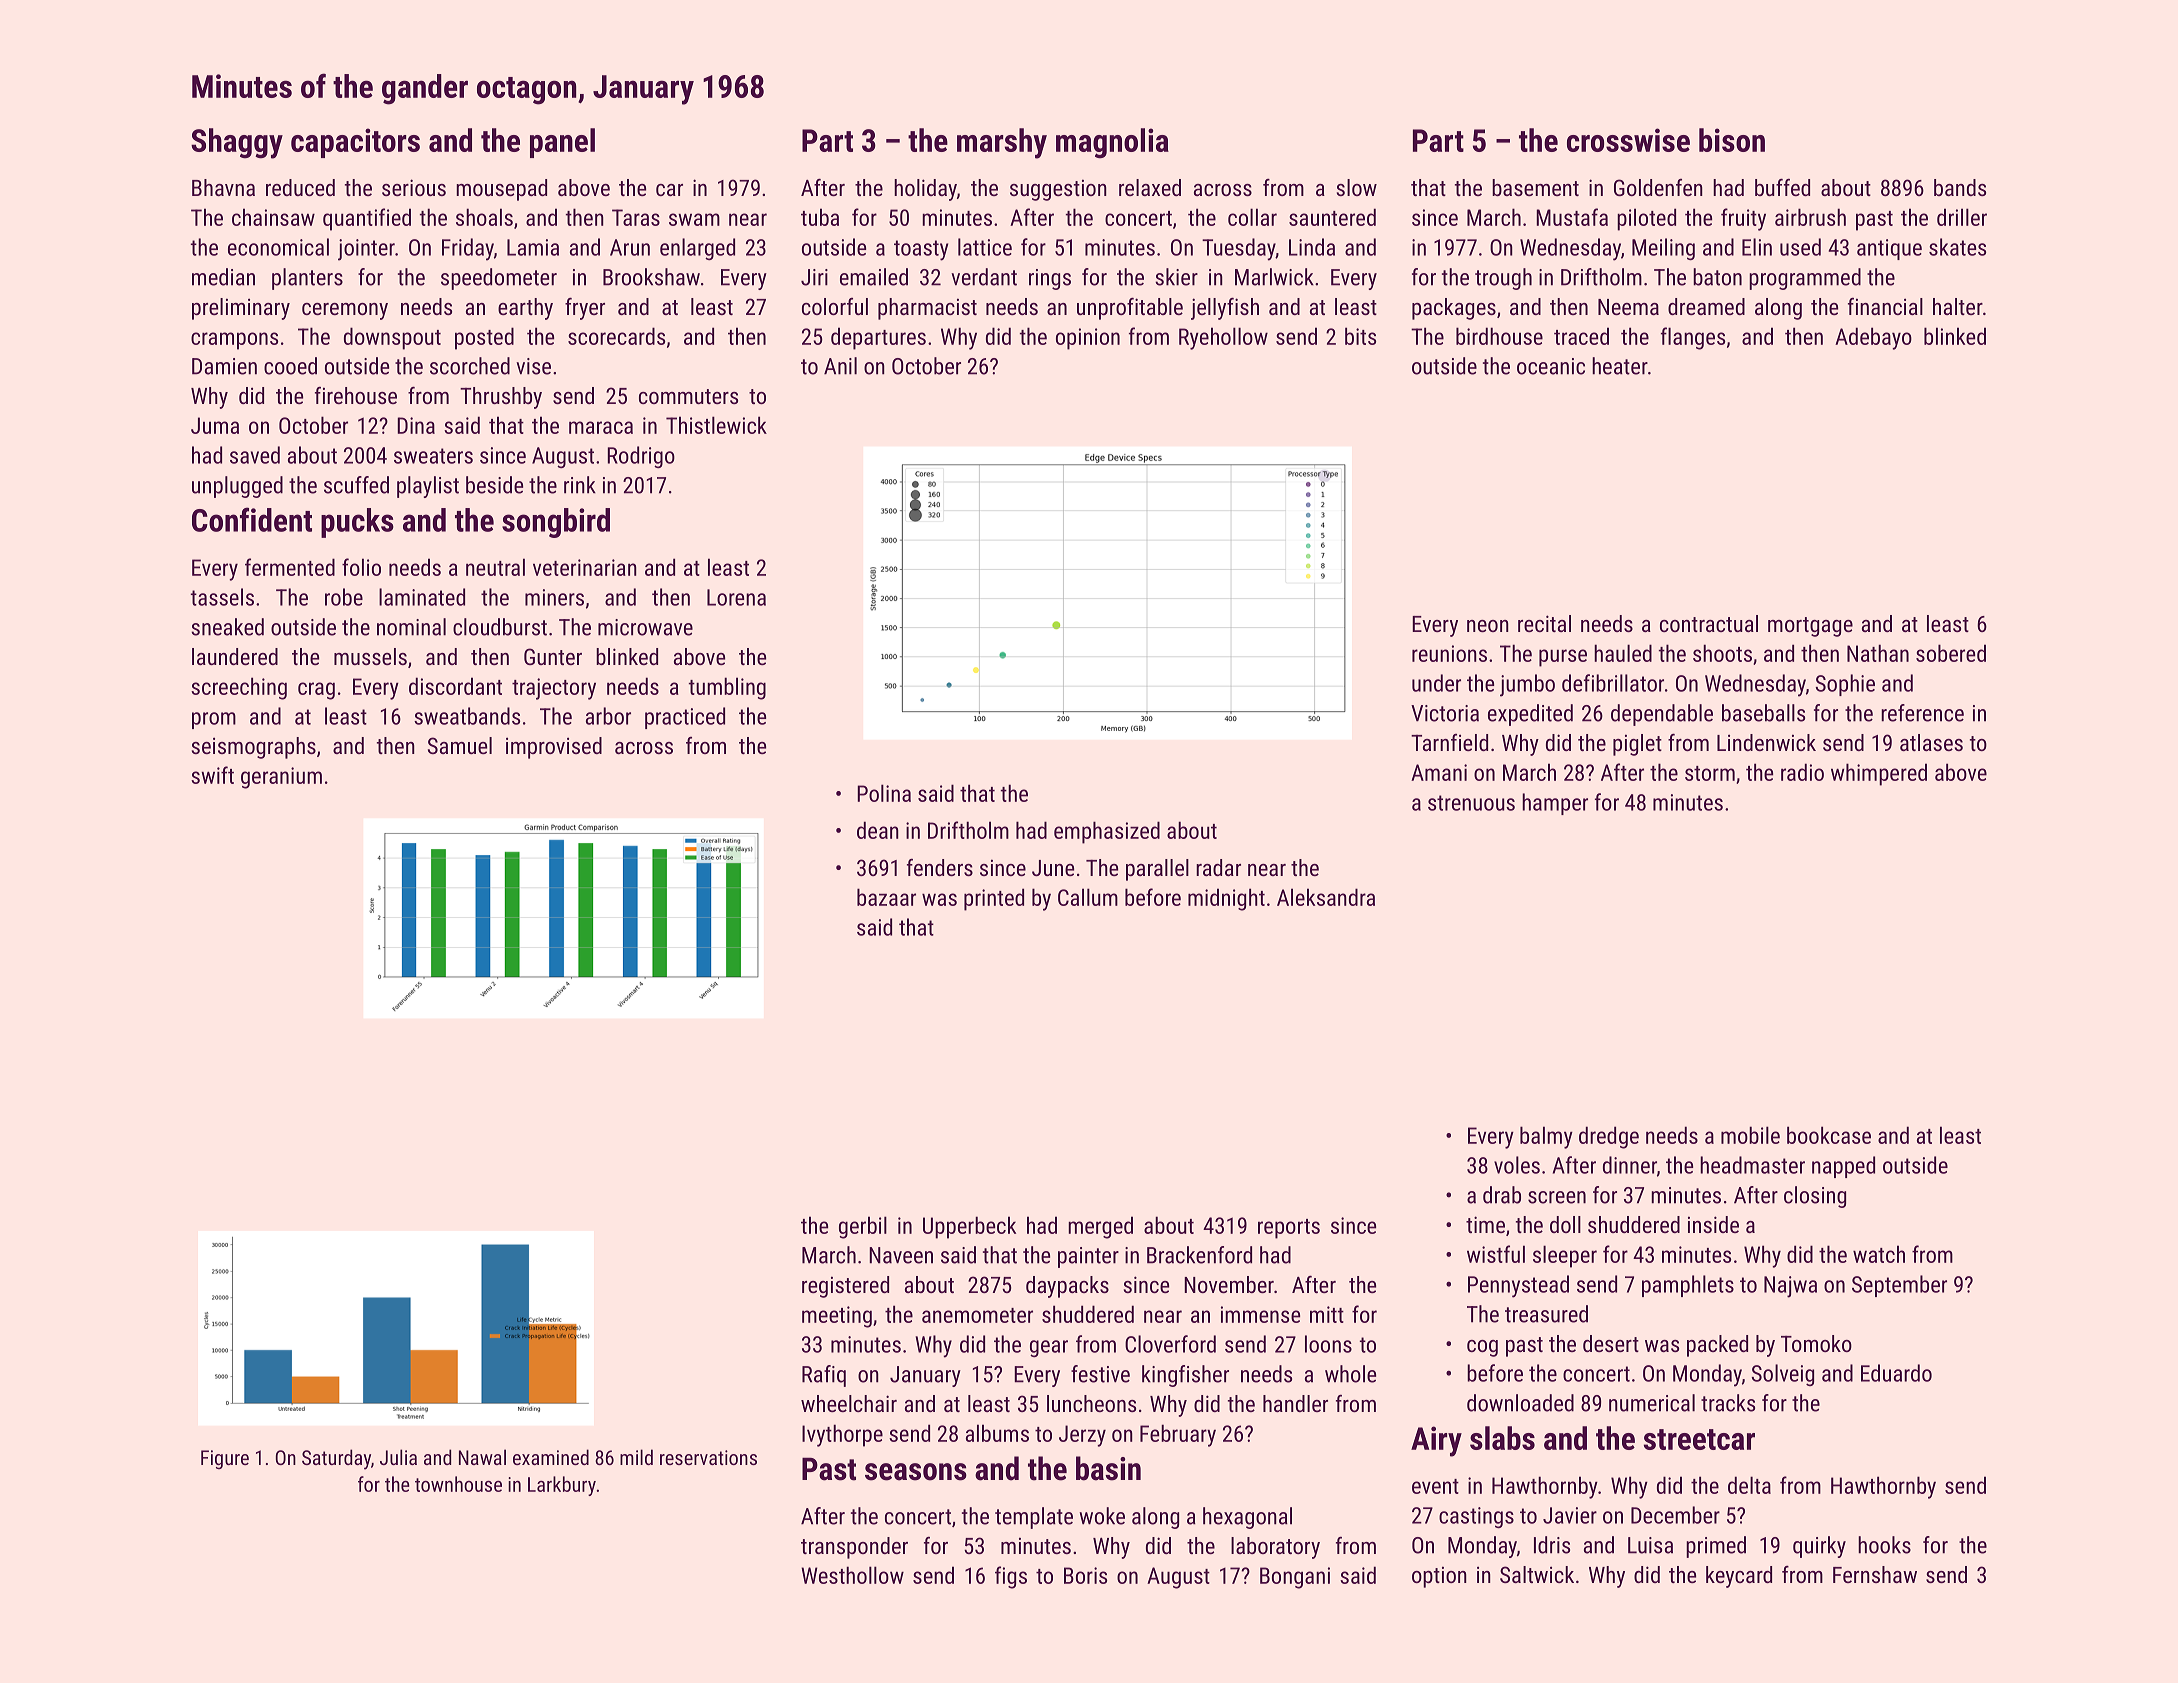  Describe the element at coordinates (562, 143) in the screenshot. I see `panel` at that location.
